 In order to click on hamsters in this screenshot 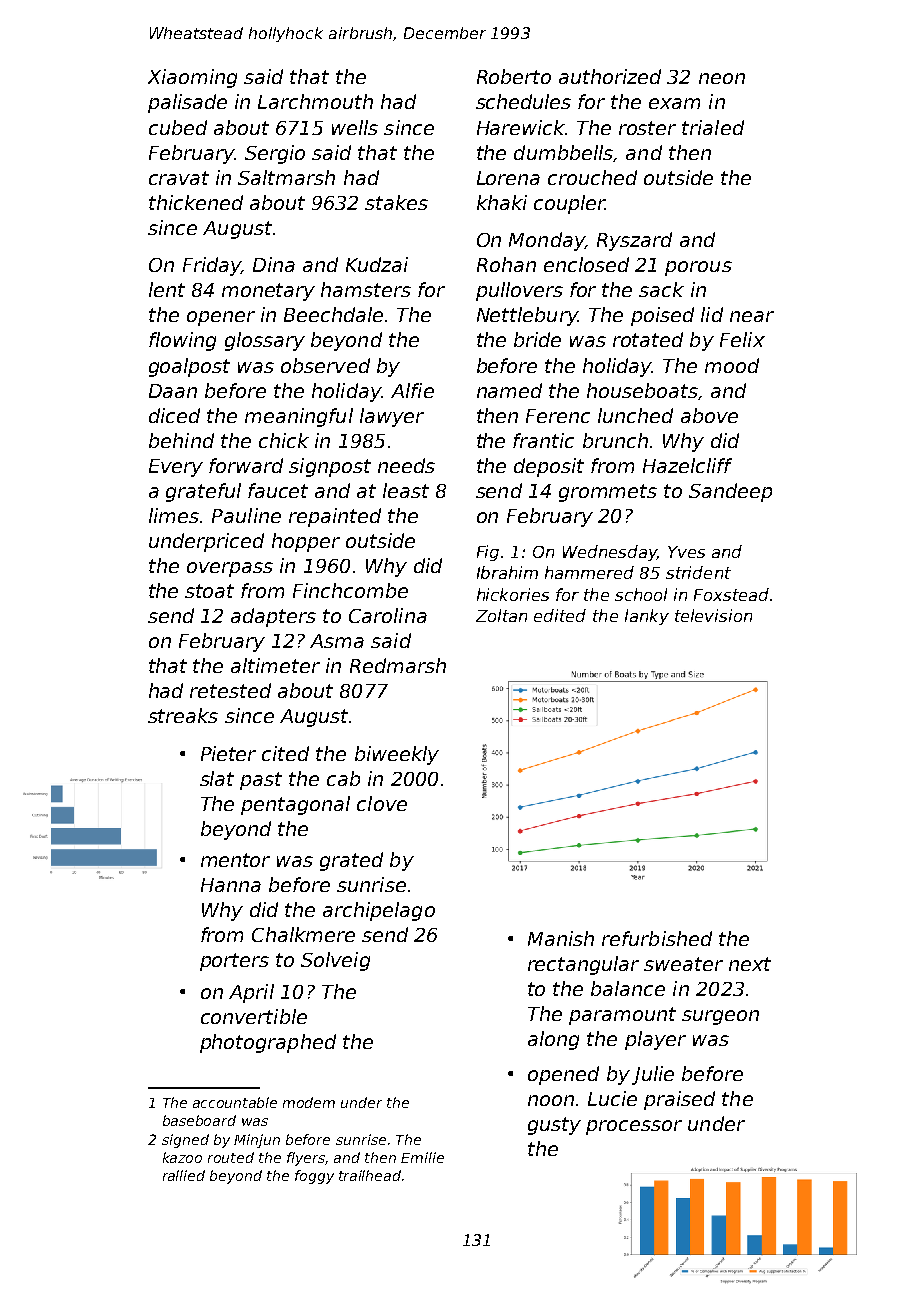, I will do `click(366, 289)`.
